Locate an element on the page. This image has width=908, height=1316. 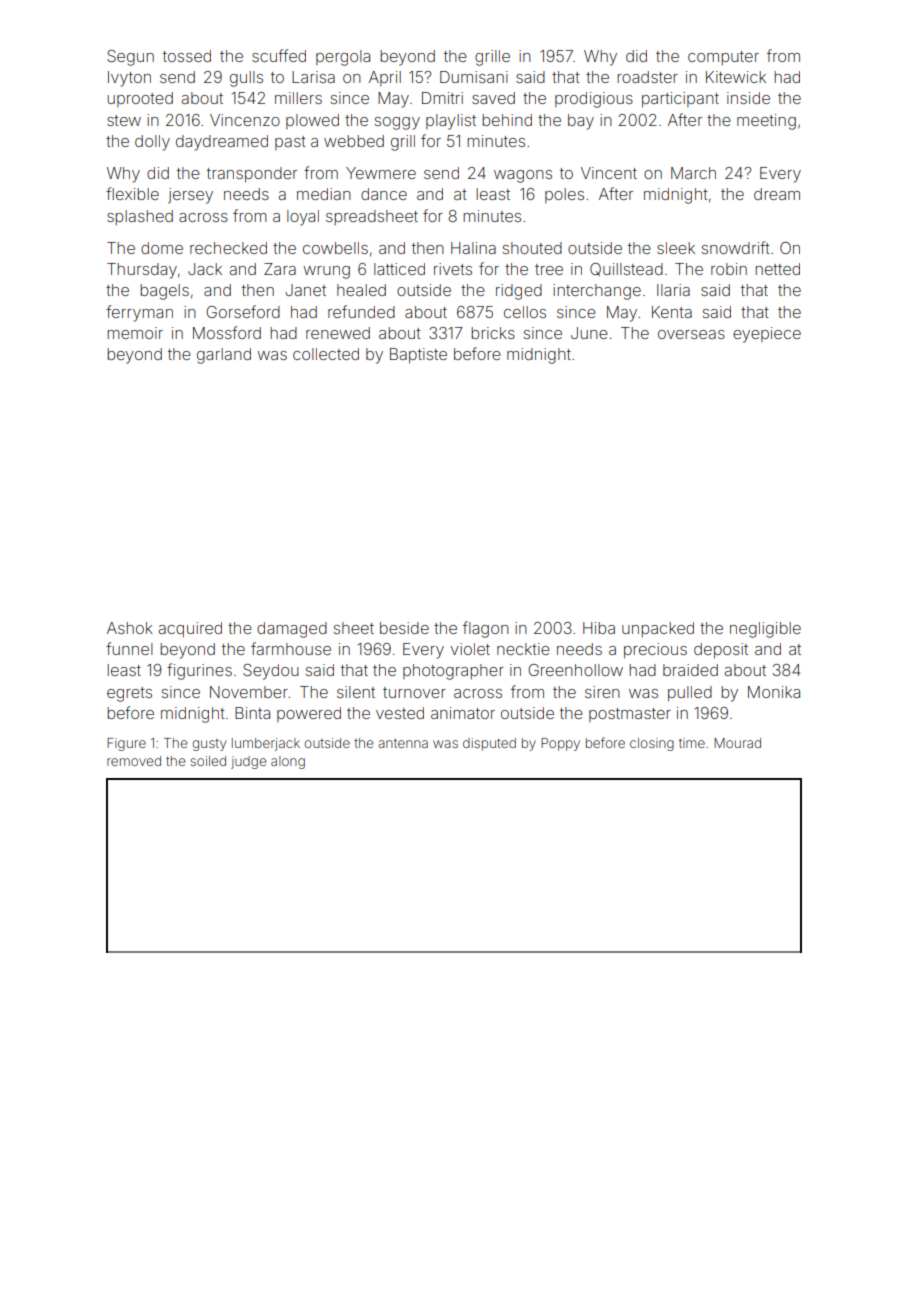
collected is located at coordinates (326, 354).
